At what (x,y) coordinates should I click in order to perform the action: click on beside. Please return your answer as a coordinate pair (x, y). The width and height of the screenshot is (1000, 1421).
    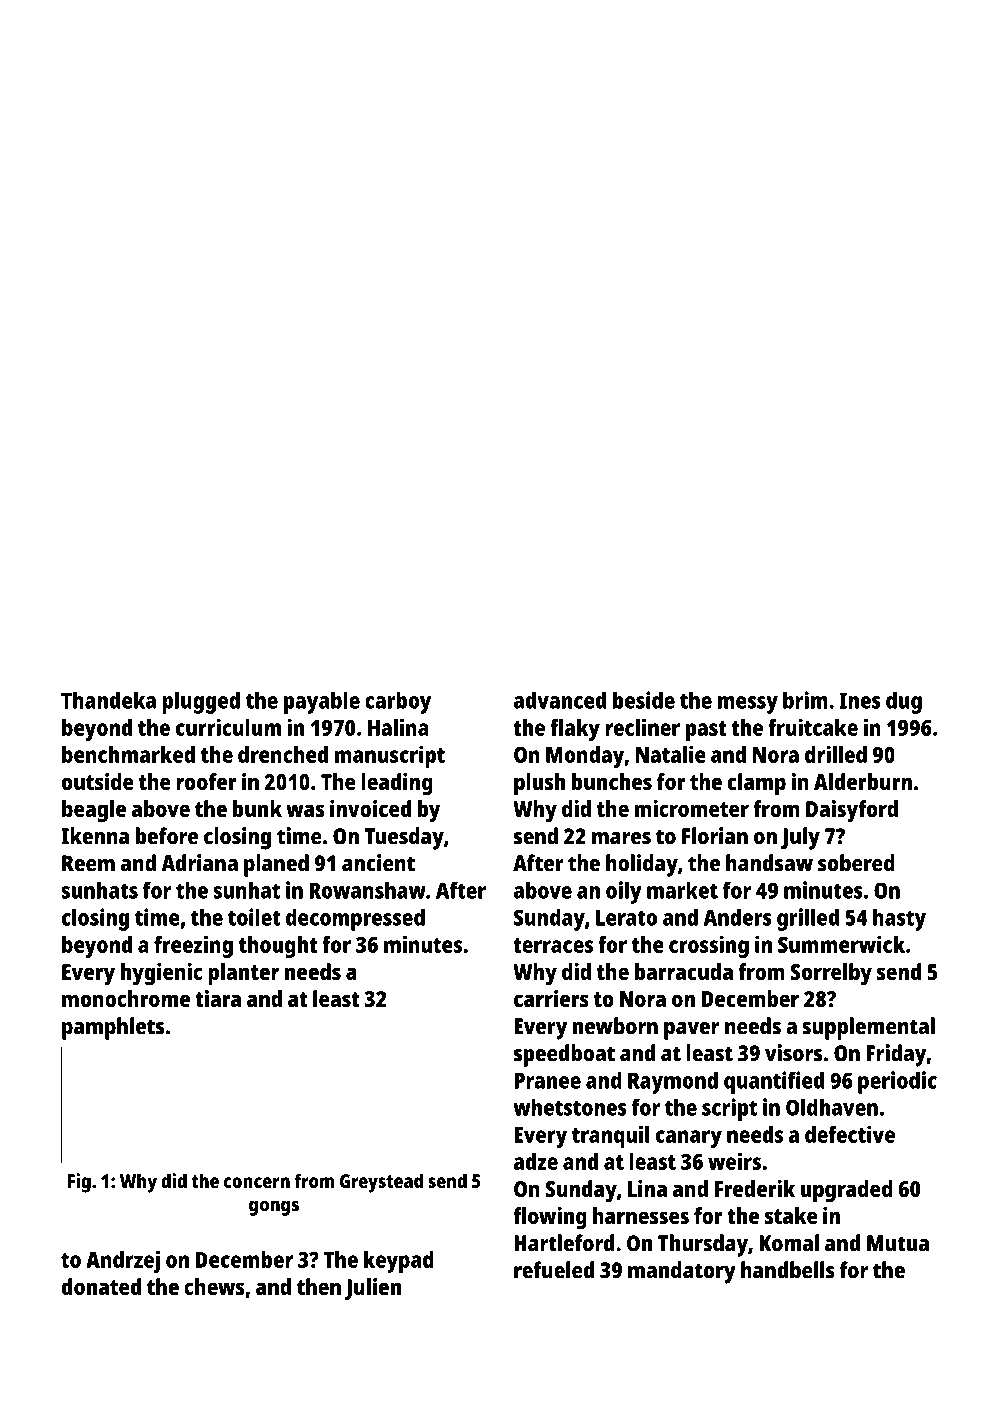
    Looking at the image, I should click on (644, 700).
